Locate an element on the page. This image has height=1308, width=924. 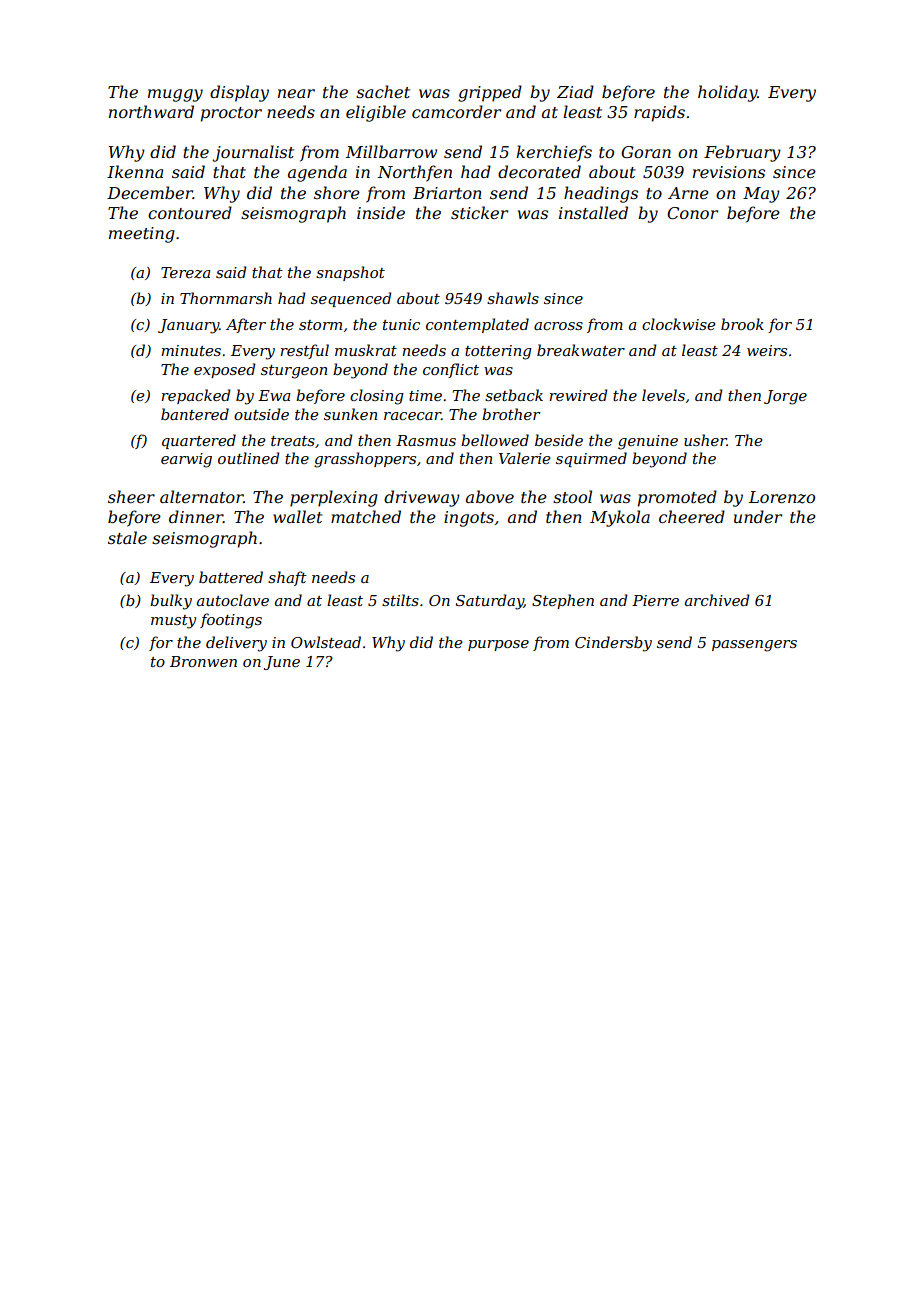
above is located at coordinates (490, 496).
